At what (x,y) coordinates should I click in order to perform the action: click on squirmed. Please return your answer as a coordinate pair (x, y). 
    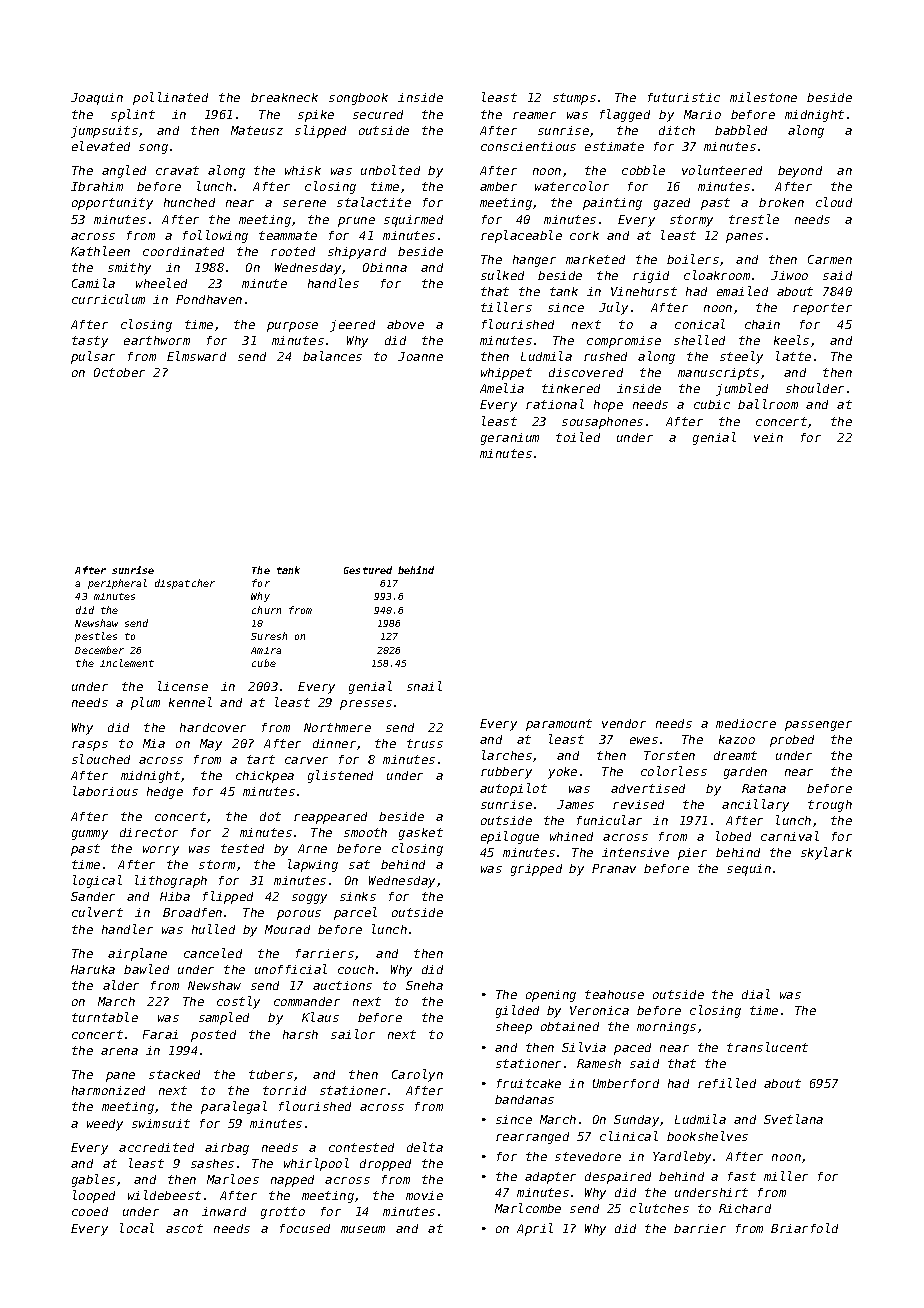
    Looking at the image, I should click on (413, 221).
